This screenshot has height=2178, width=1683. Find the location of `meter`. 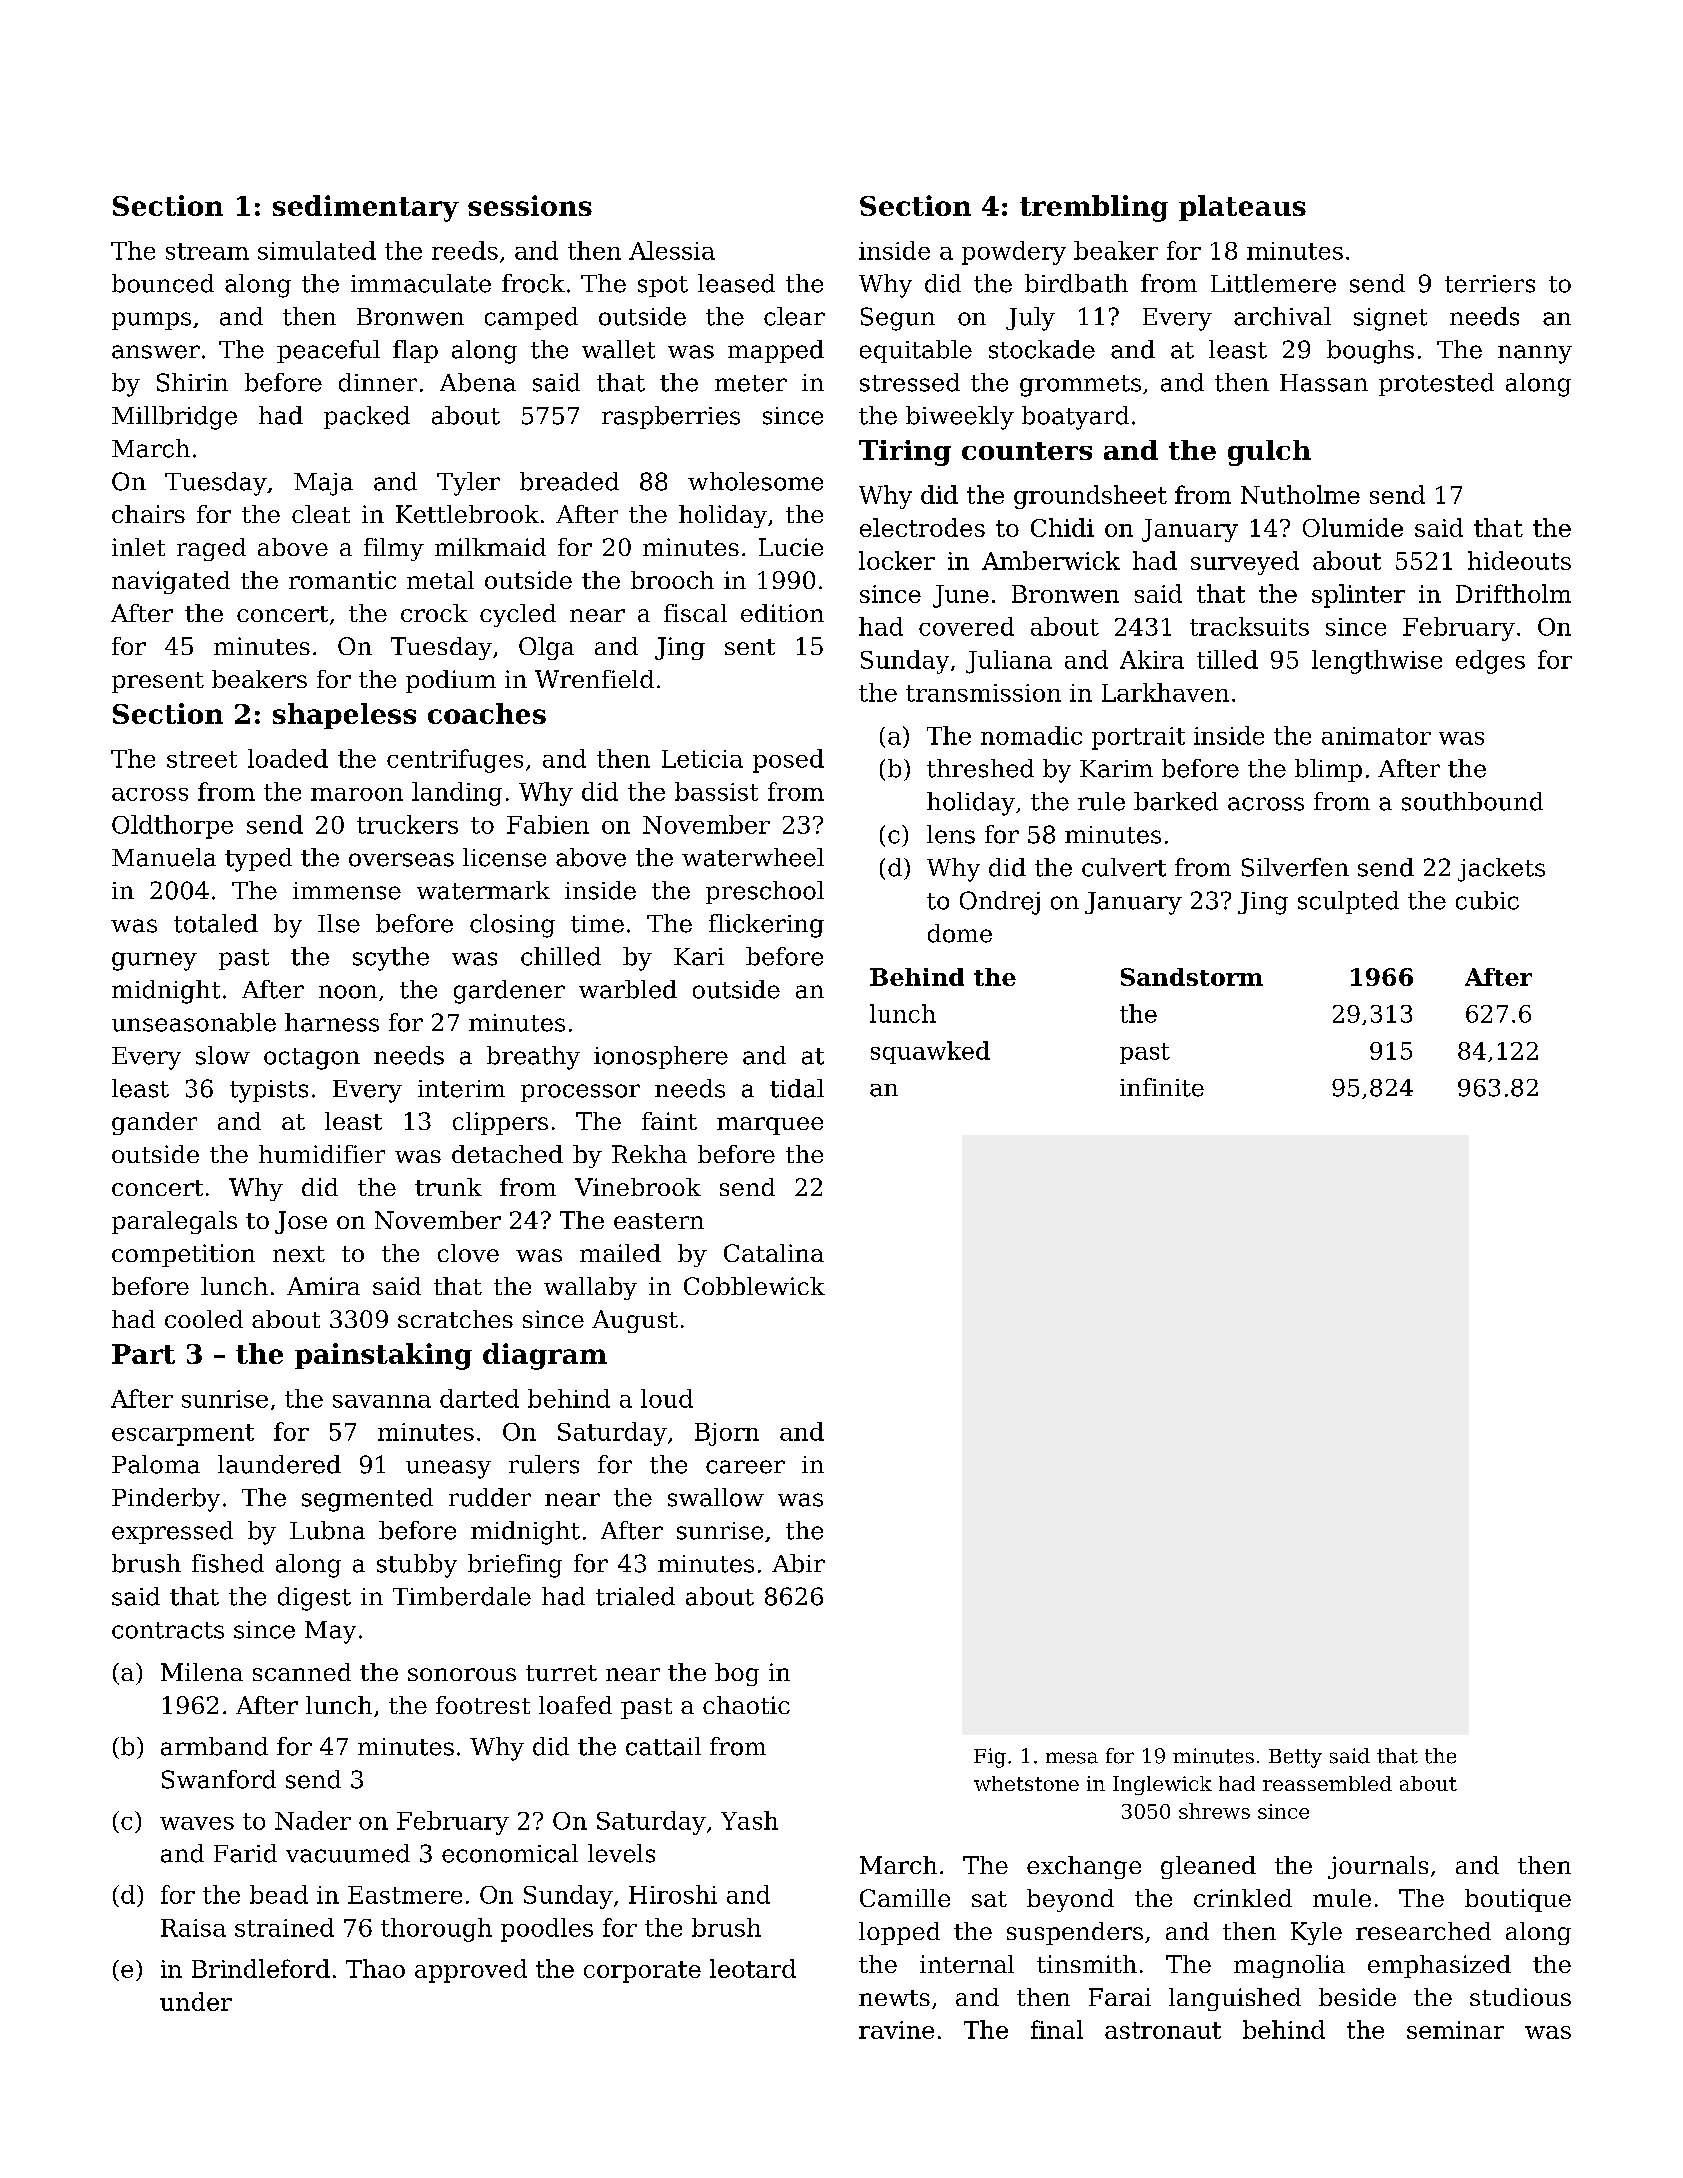

meter is located at coordinates (751, 383).
